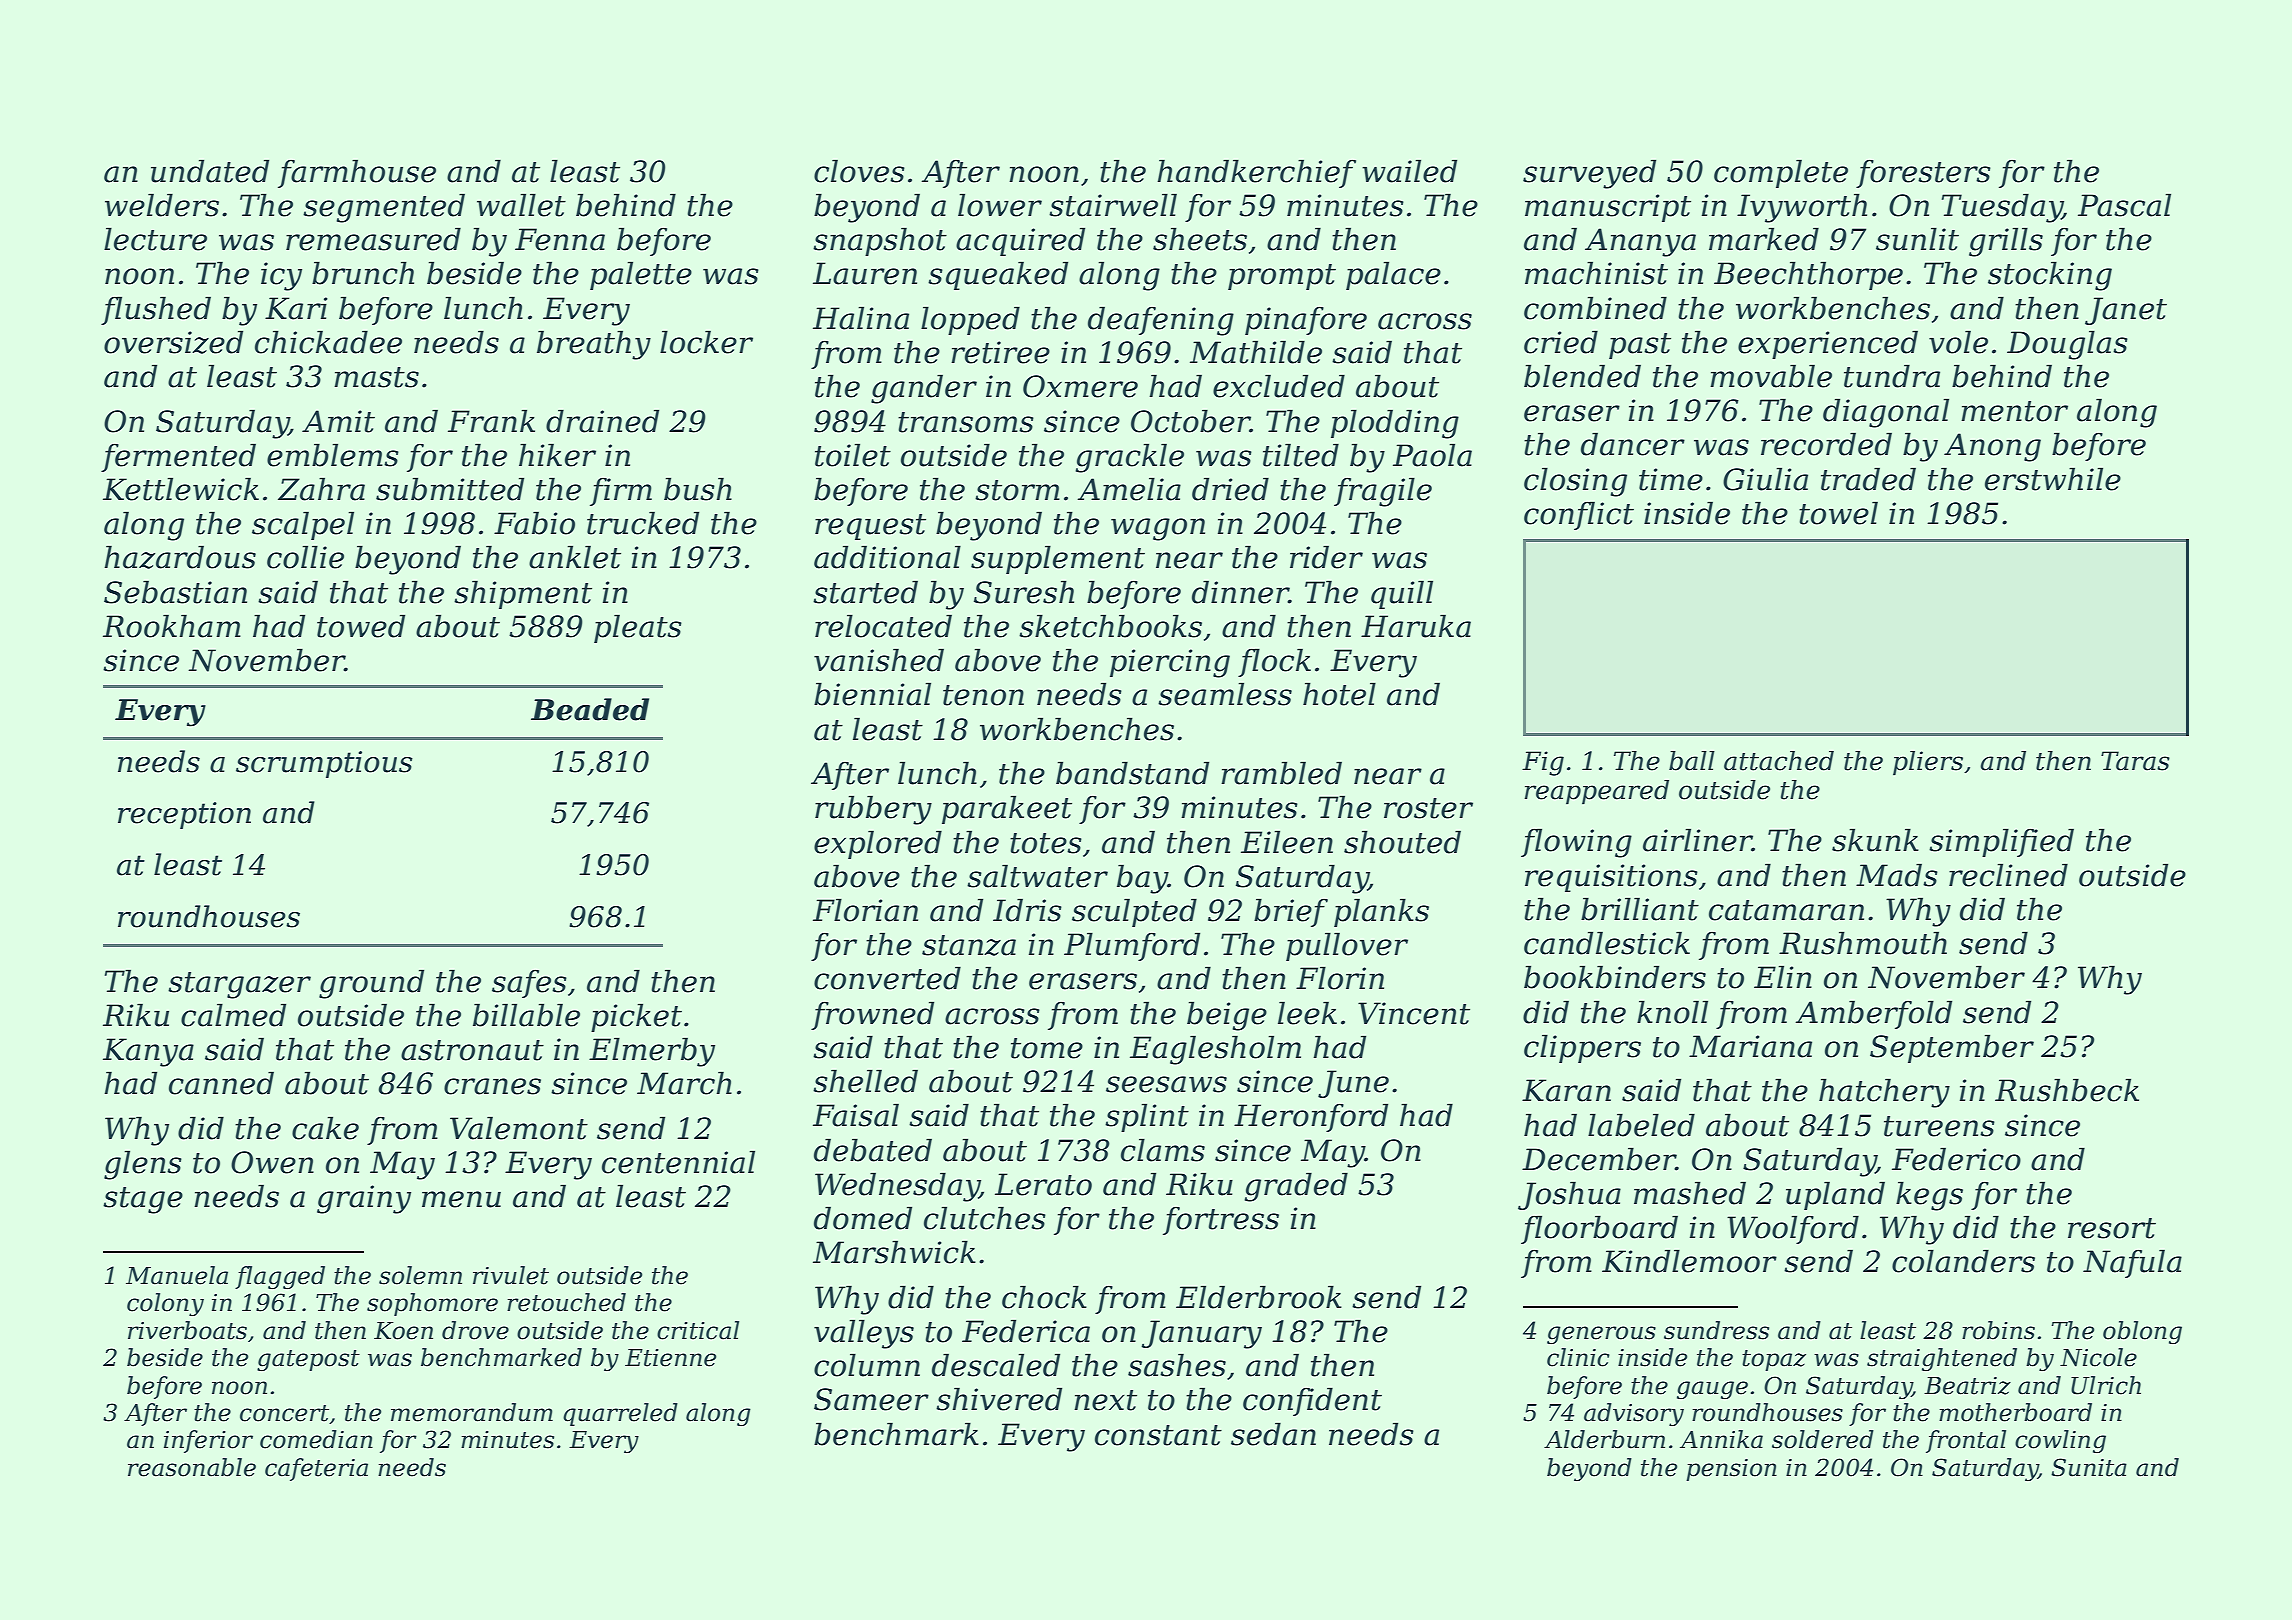  What do you see at coordinates (1595, 308) in the screenshot?
I see `combined` at bounding box center [1595, 308].
